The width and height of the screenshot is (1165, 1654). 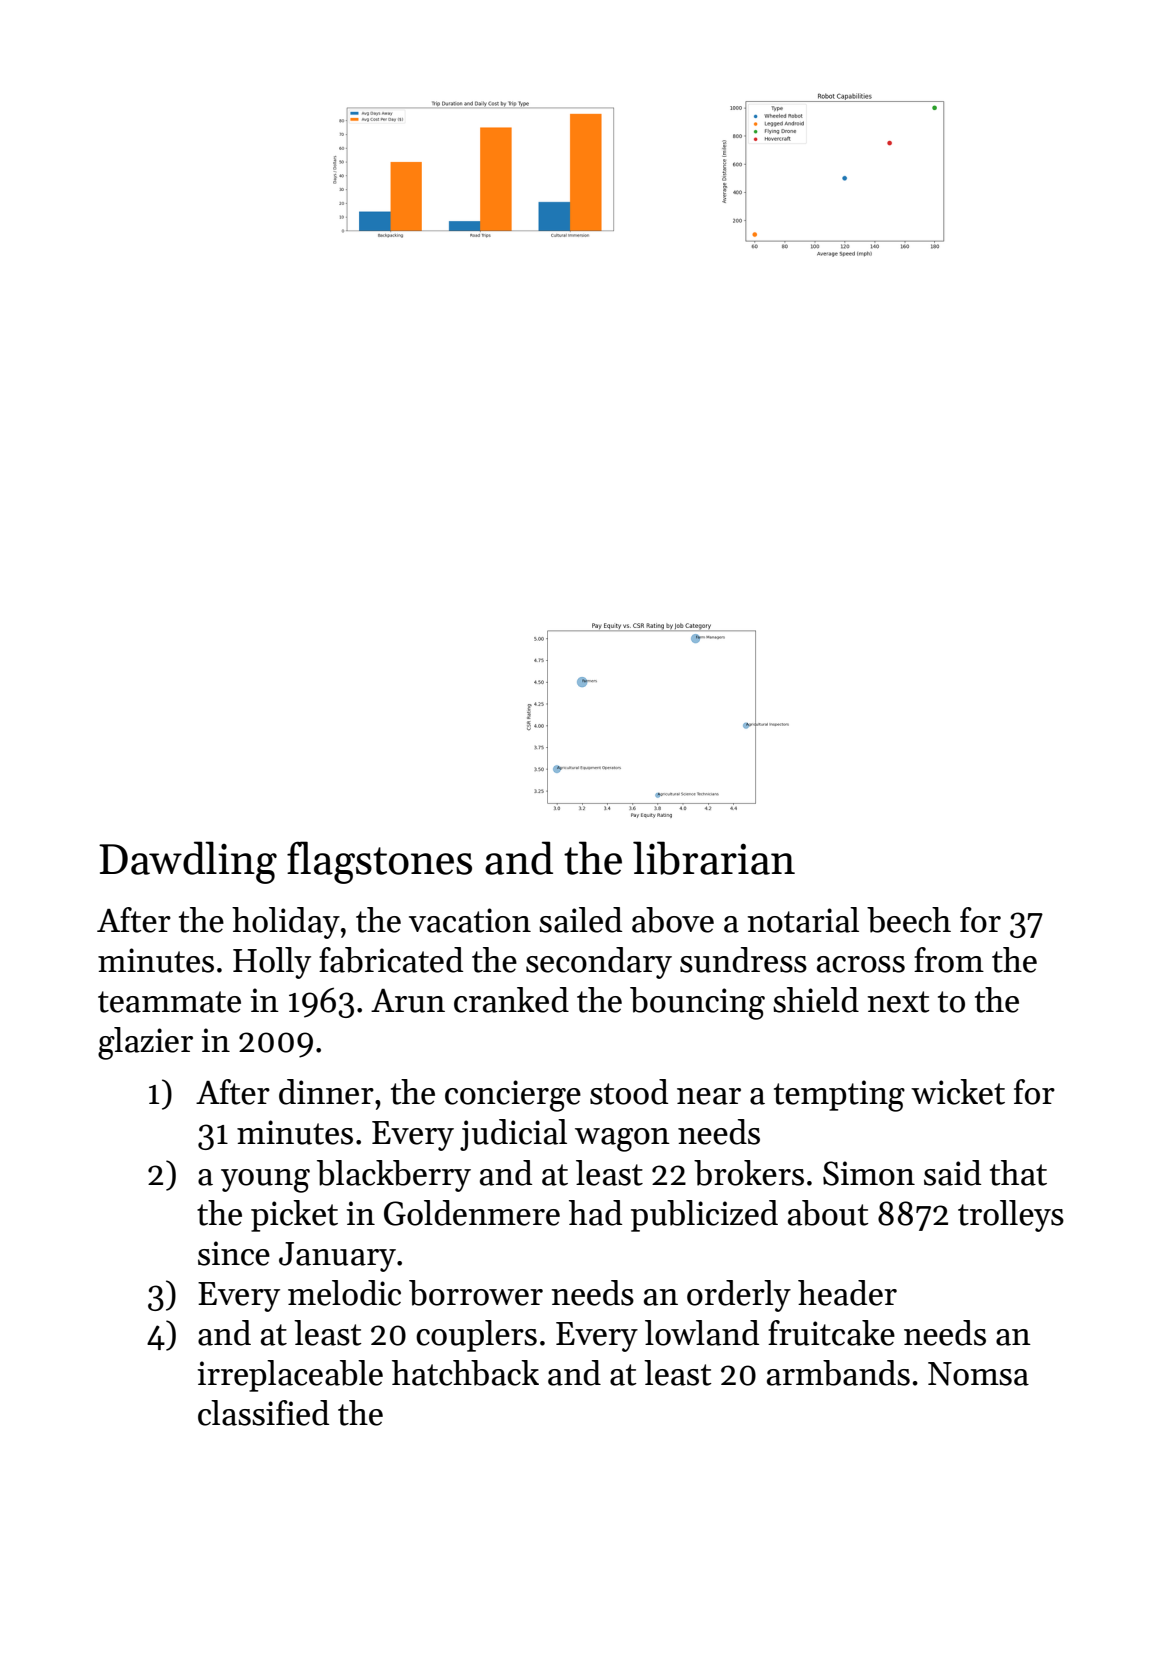 I want to click on near, so click(x=709, y=1096).
